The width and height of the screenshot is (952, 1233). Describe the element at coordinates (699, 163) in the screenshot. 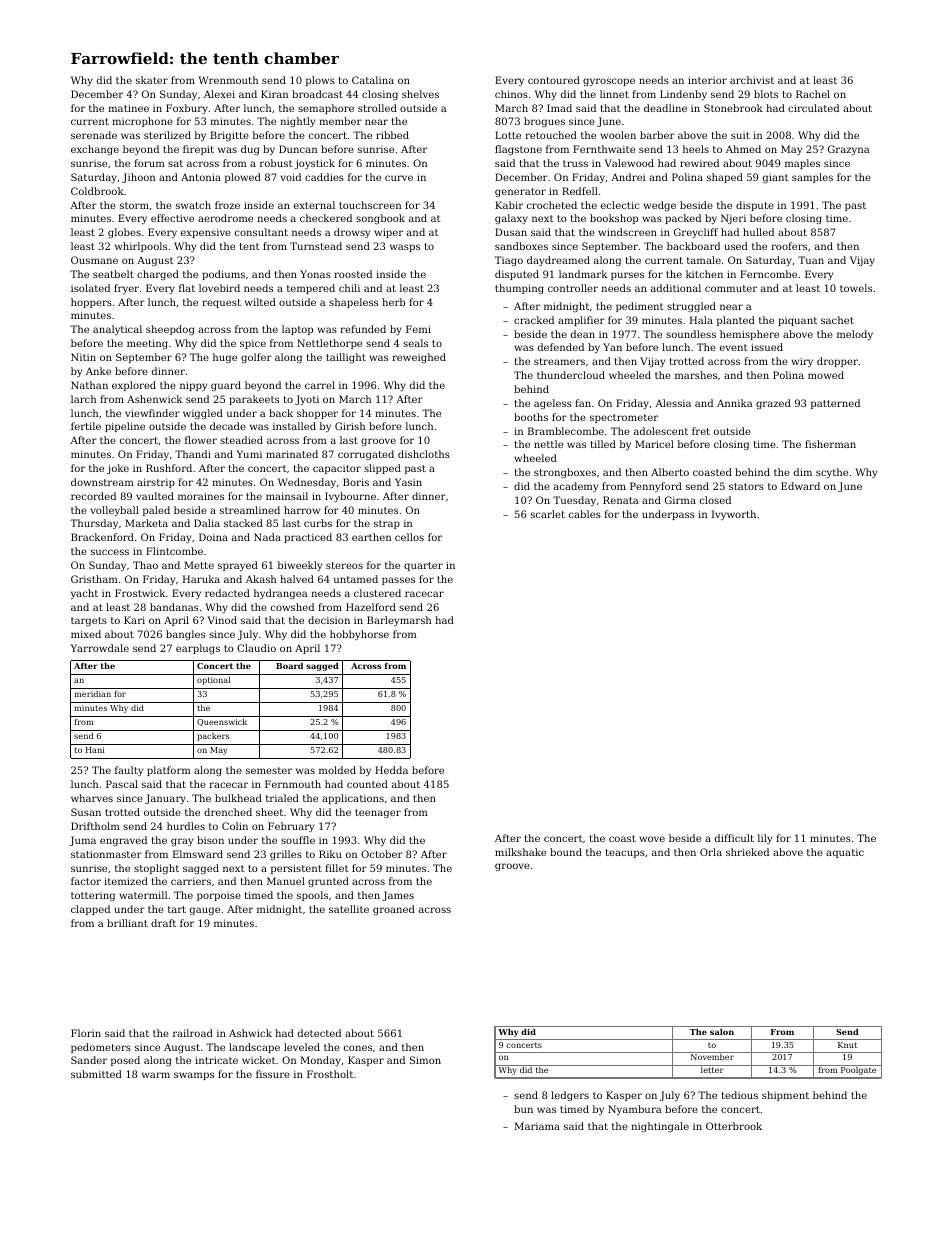

I see `rewired` at that location.
